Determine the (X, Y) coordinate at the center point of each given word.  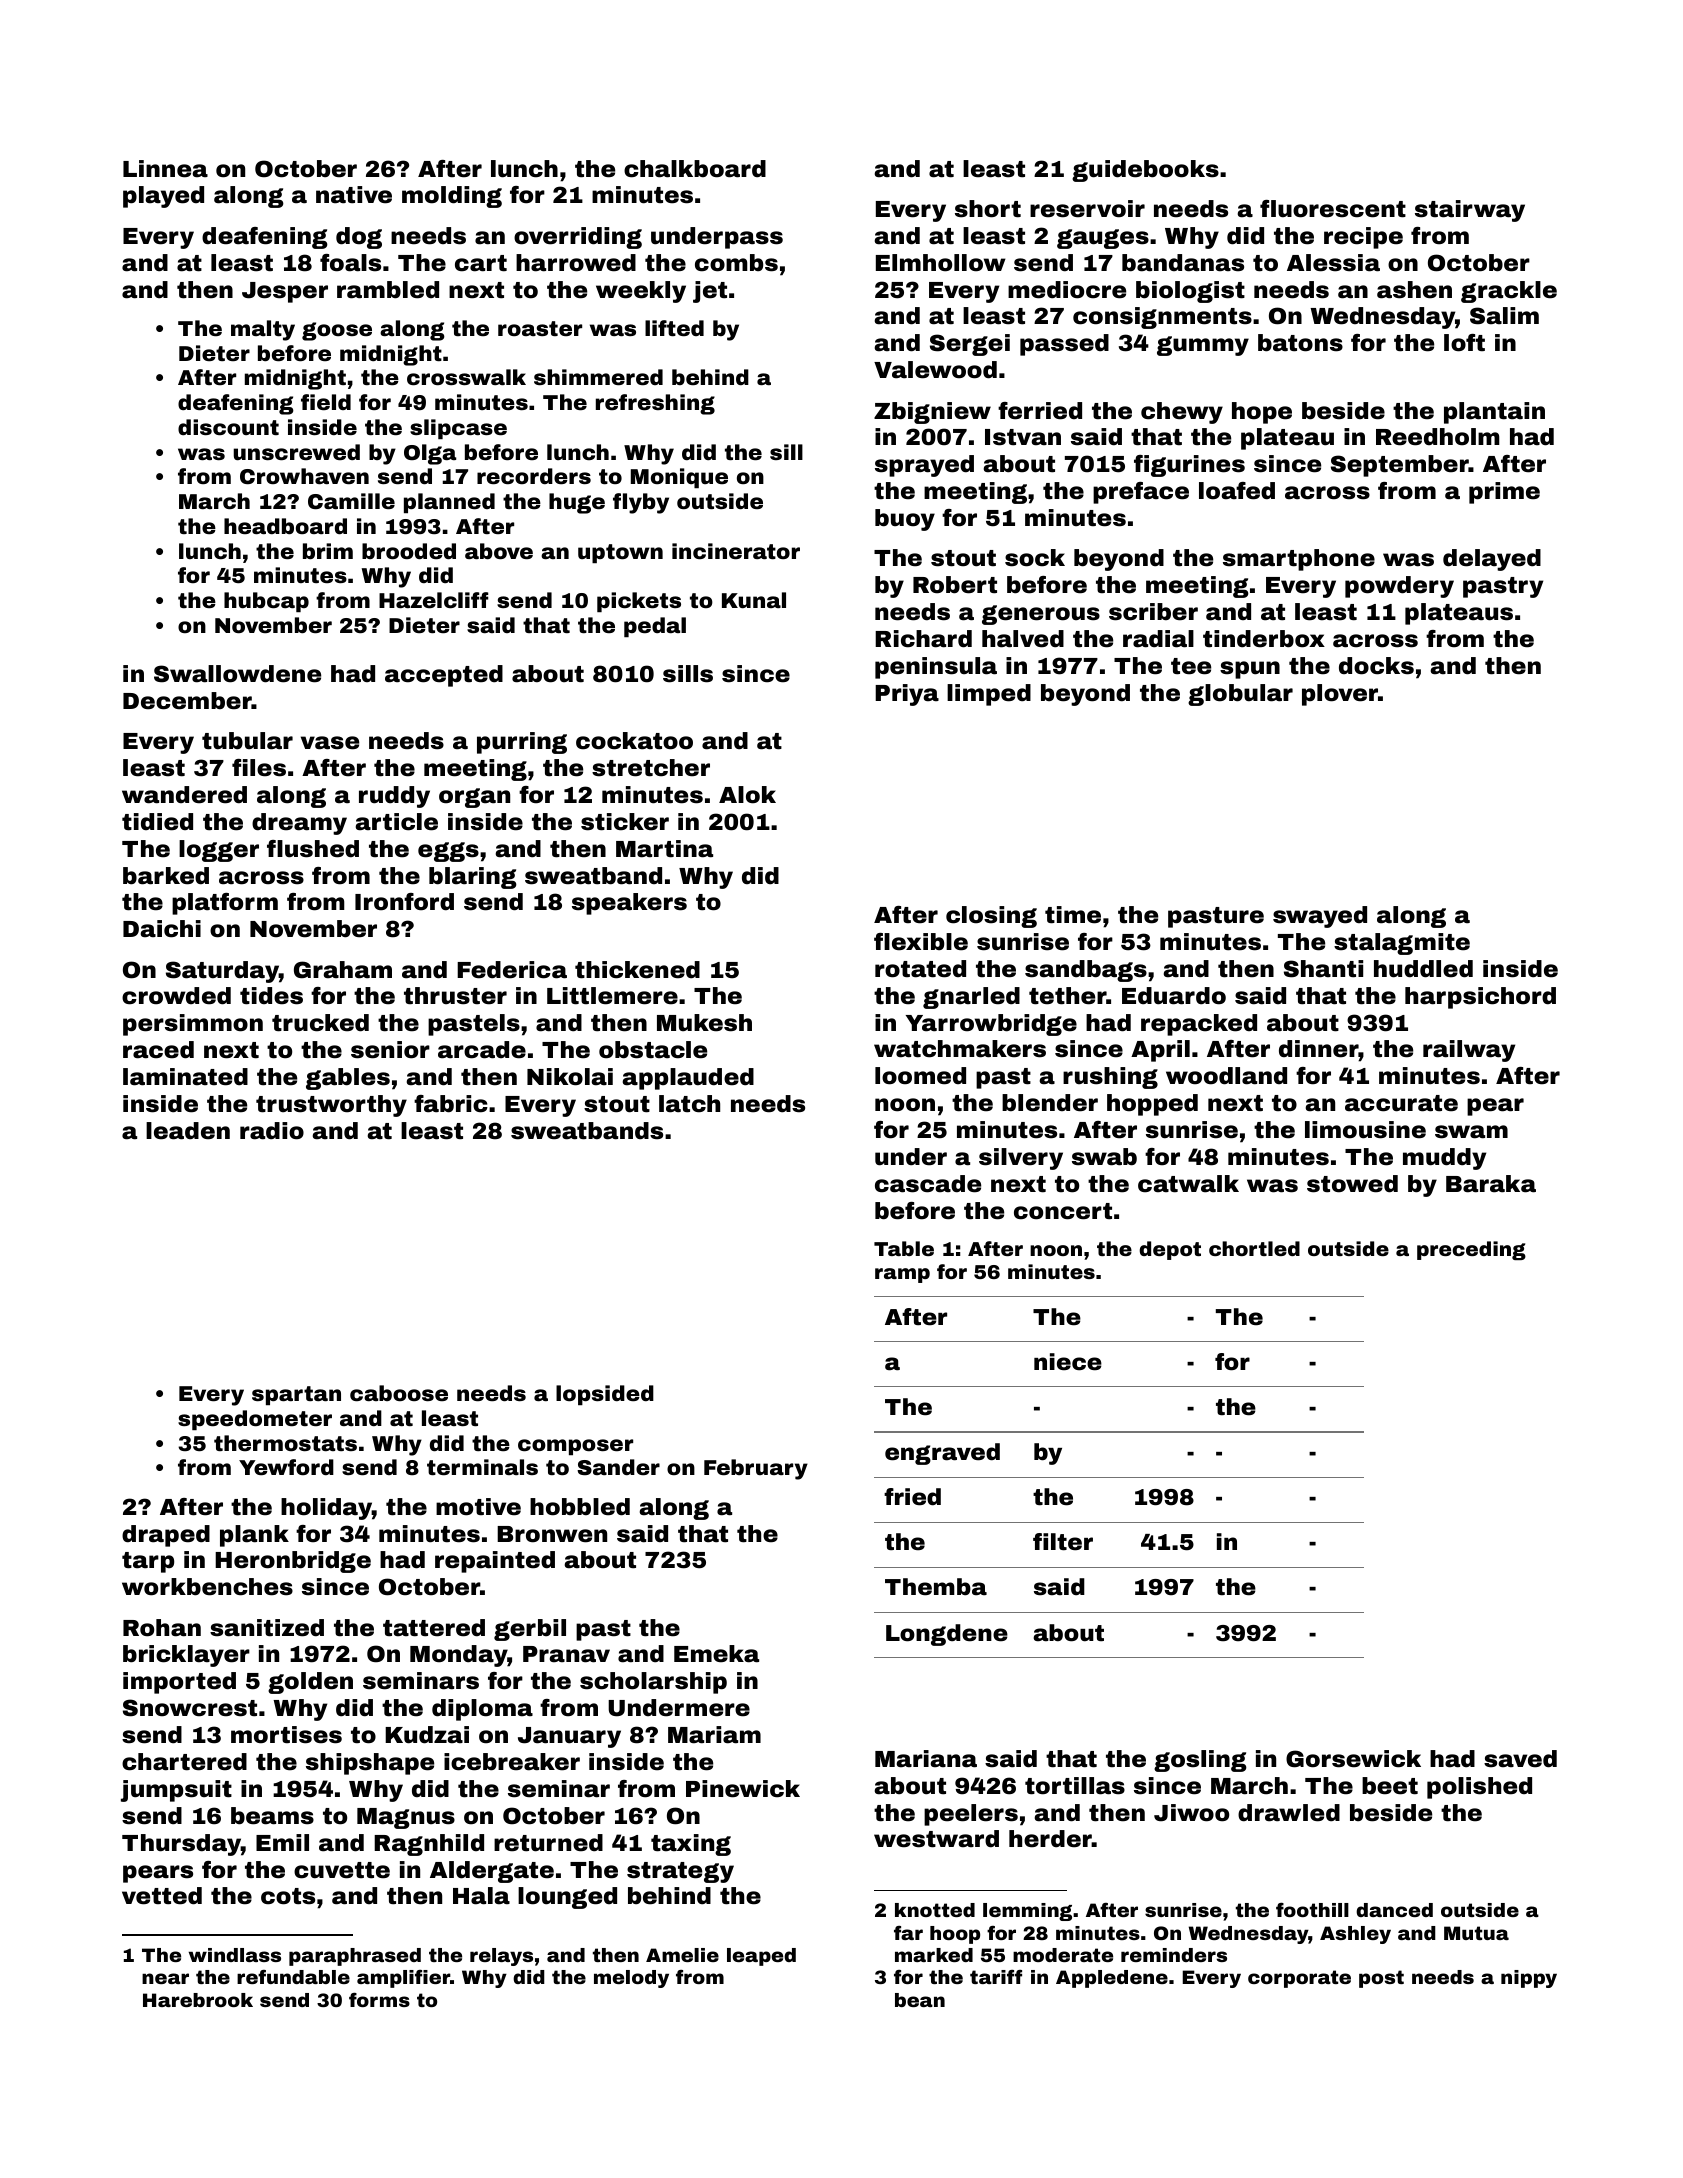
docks (1376, 666)
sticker (625, 822)
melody (631, 1979)
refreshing (655, 404)
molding (452, 197)
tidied (157, 822)
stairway (1470, 211)
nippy (1529, 1979)
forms (379, 1999)
